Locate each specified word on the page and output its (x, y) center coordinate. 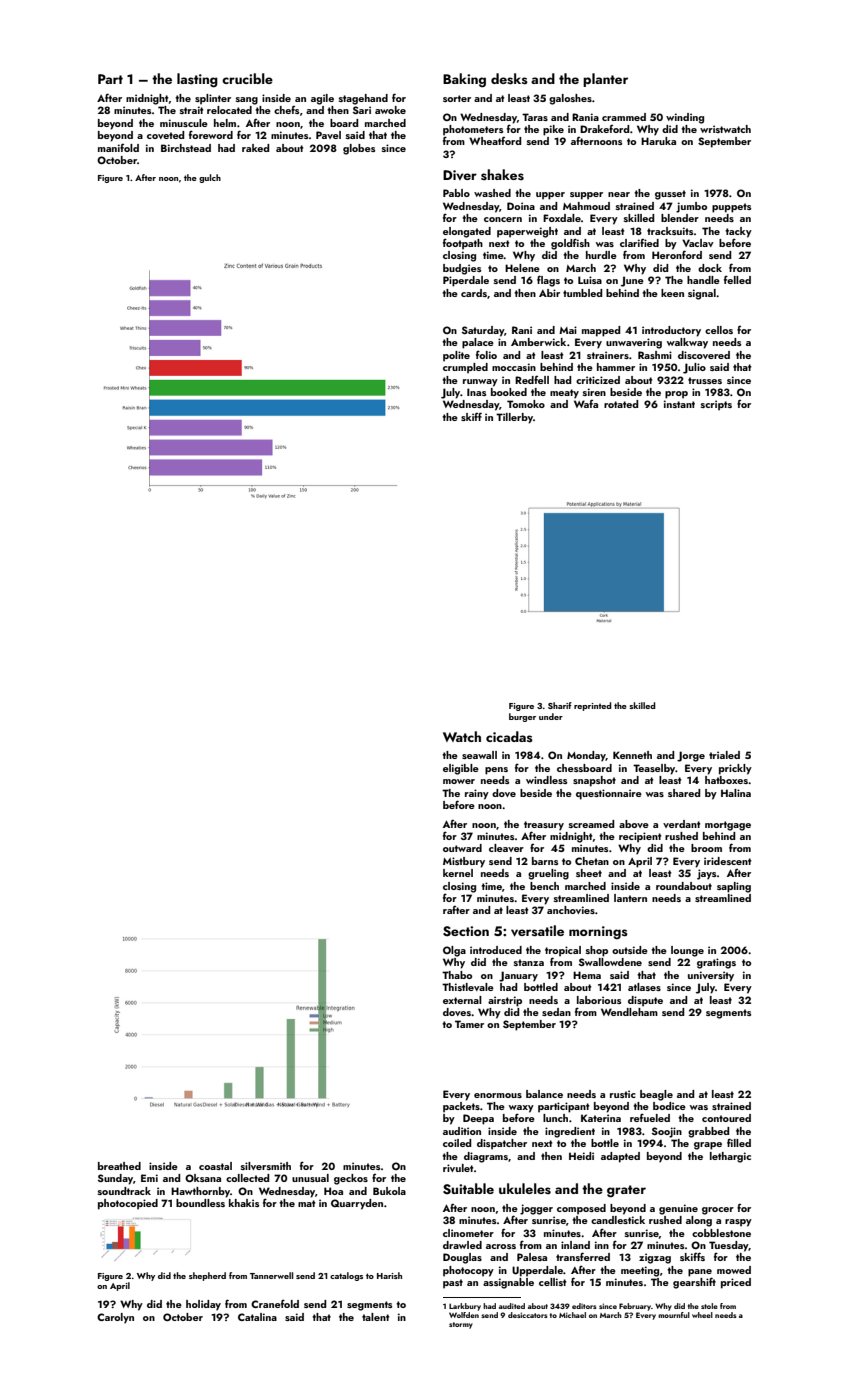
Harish (389, 1275)
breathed (119, 1166)
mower (459, 781)
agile (322, 99)
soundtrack (124, 1191)
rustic (623, 1094)
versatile (537, 931)
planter (605, 80)
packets (461, 1107)
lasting (197, 80)
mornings (598, 933)
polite (456, 356)
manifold (118, 148)
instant (679, 404)
